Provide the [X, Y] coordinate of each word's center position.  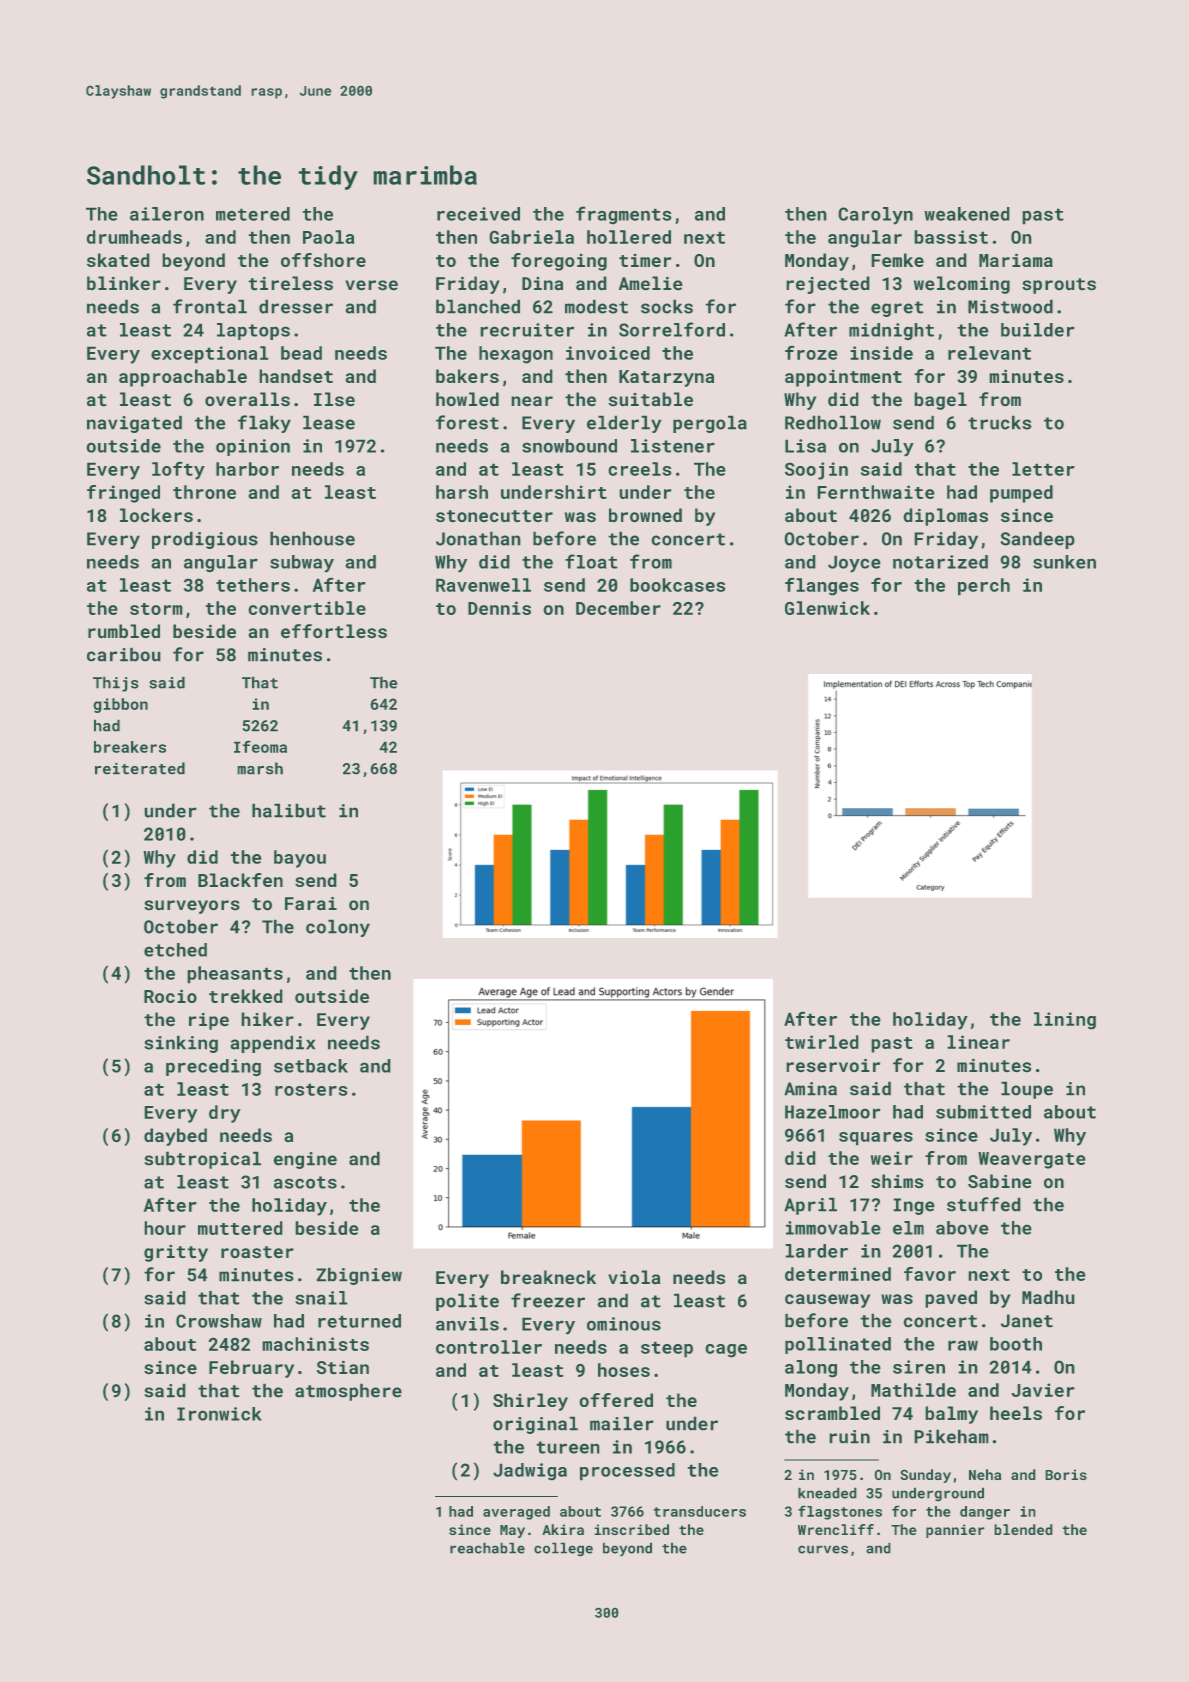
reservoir [833, 1065]
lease [329, 422]
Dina [542, 284]
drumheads [134, 237]
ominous [624, 1324]
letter [1043, 469]
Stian [342, 1367]
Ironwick [219, 1414]
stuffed [984, 1204]
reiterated [140, 768]
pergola [710, 424]
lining [1065, 1021]
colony [338, 928]
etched [175, 950]
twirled [822, 1042]
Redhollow [833, 422]
